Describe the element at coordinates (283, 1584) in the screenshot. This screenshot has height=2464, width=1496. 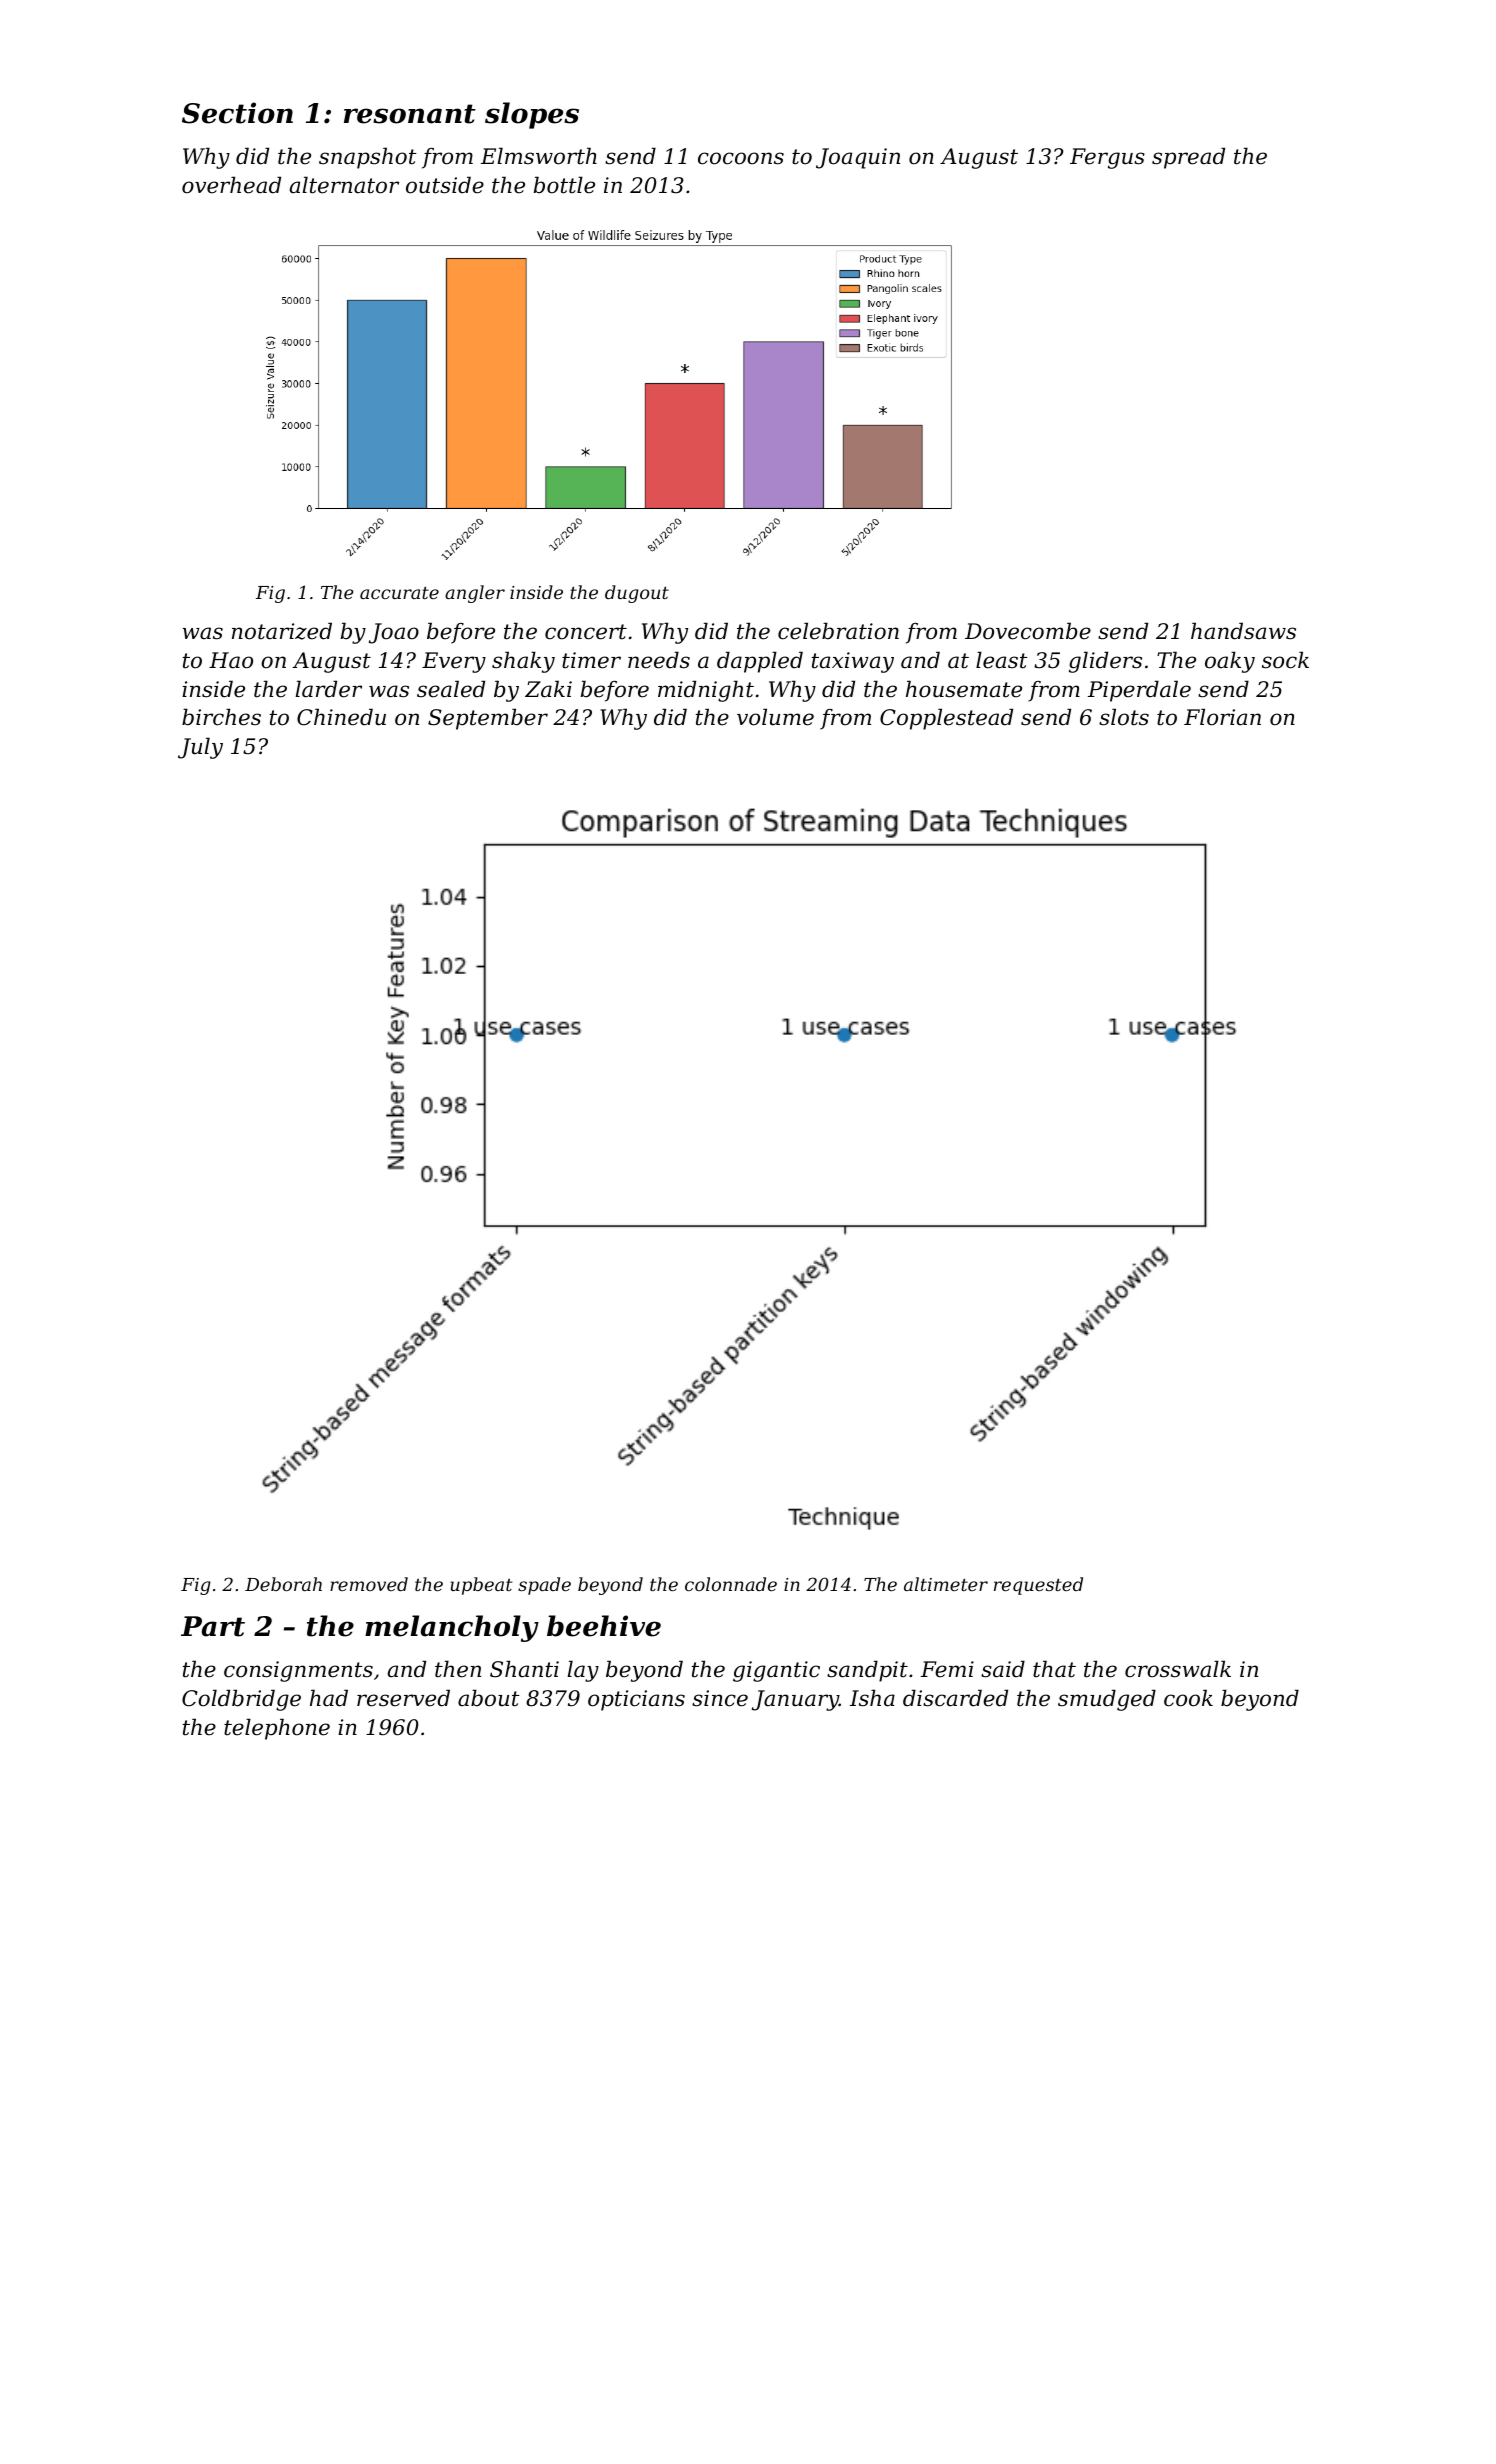
I see `Deborah` at that location.
